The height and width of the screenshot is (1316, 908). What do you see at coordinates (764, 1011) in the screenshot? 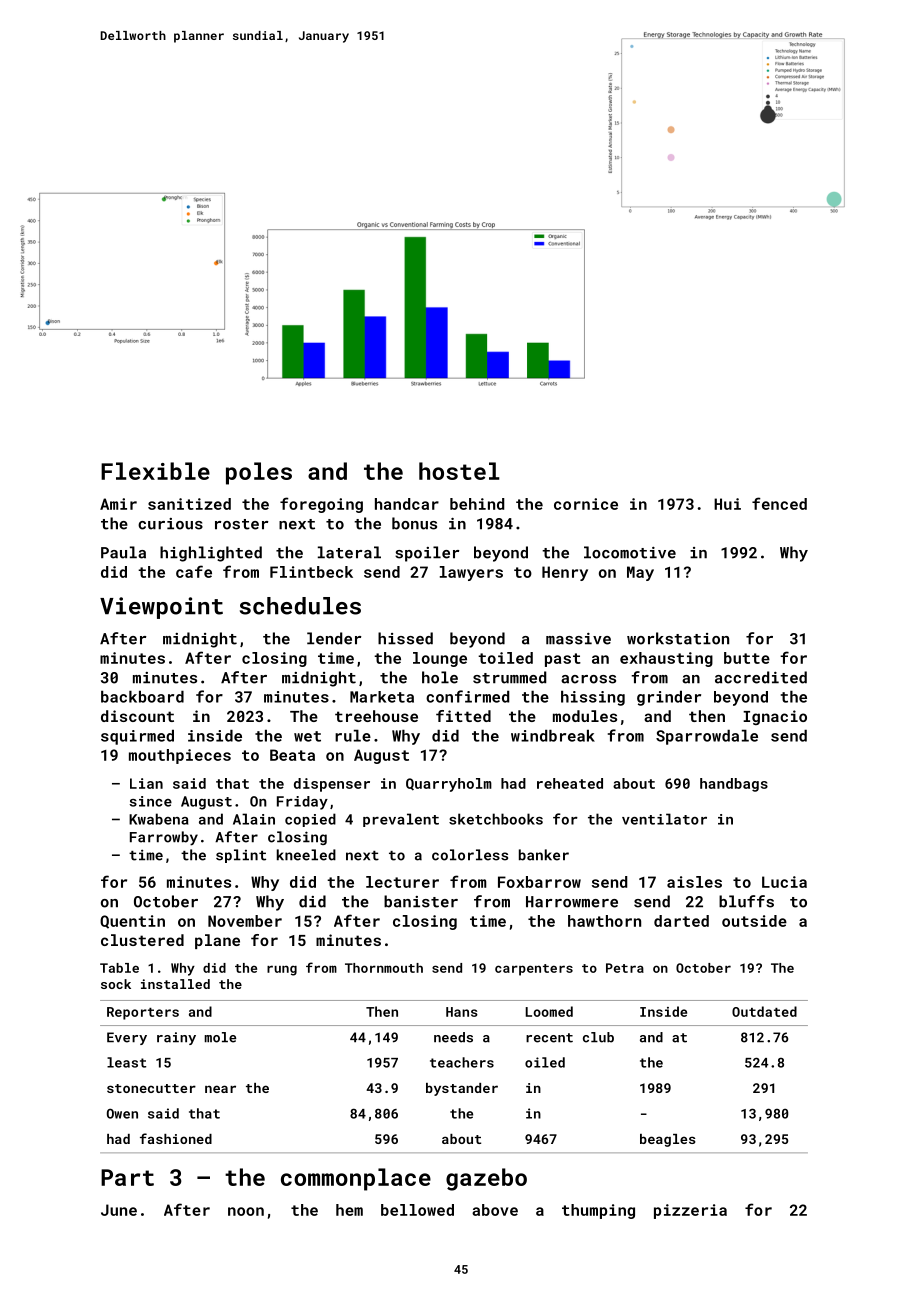
I see `Outdated` at bounding box center [764, 1011].
